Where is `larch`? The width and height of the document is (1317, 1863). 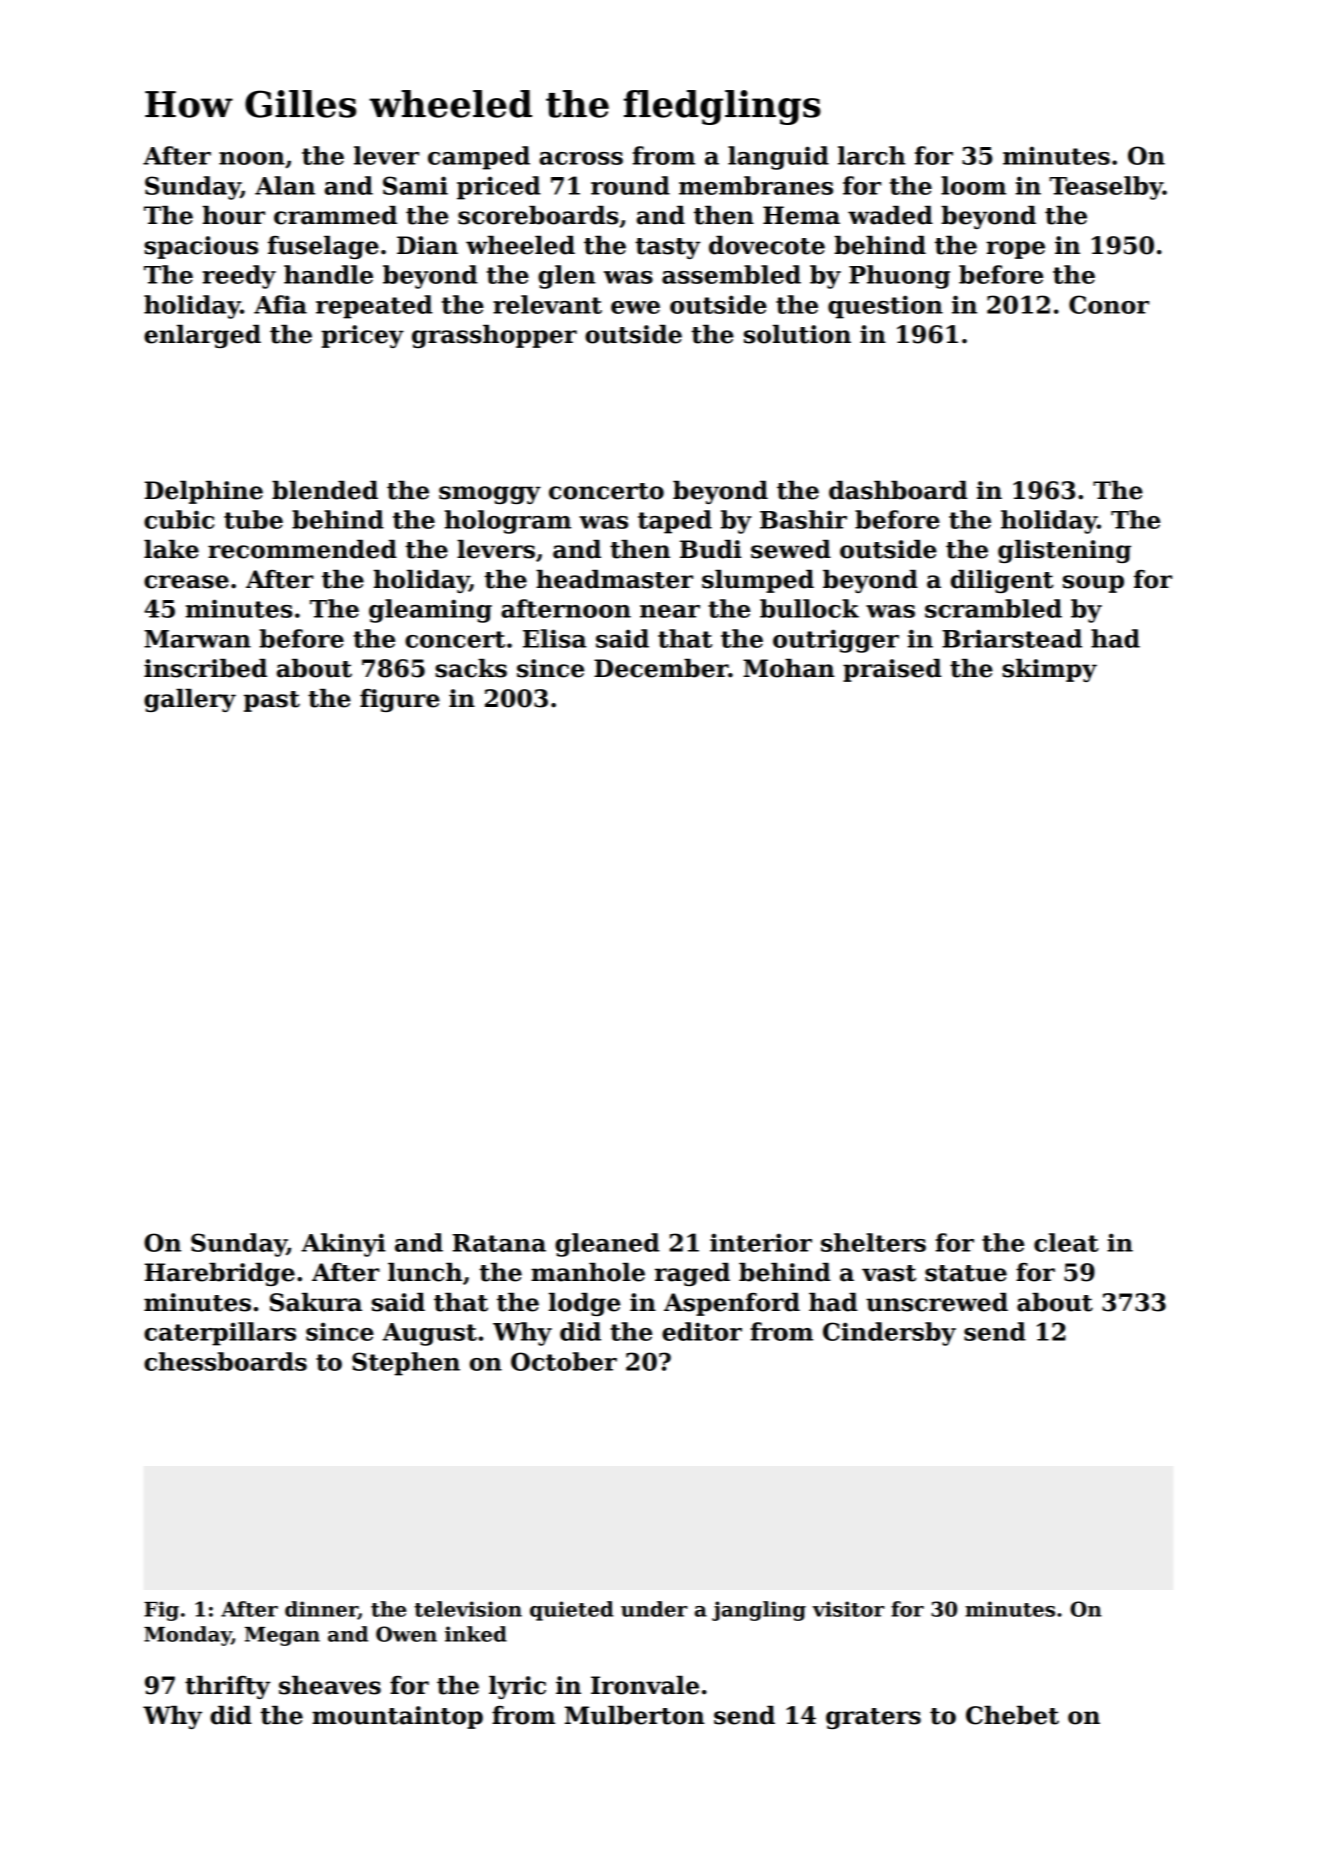
larch is located at coordinates (872, 155).
